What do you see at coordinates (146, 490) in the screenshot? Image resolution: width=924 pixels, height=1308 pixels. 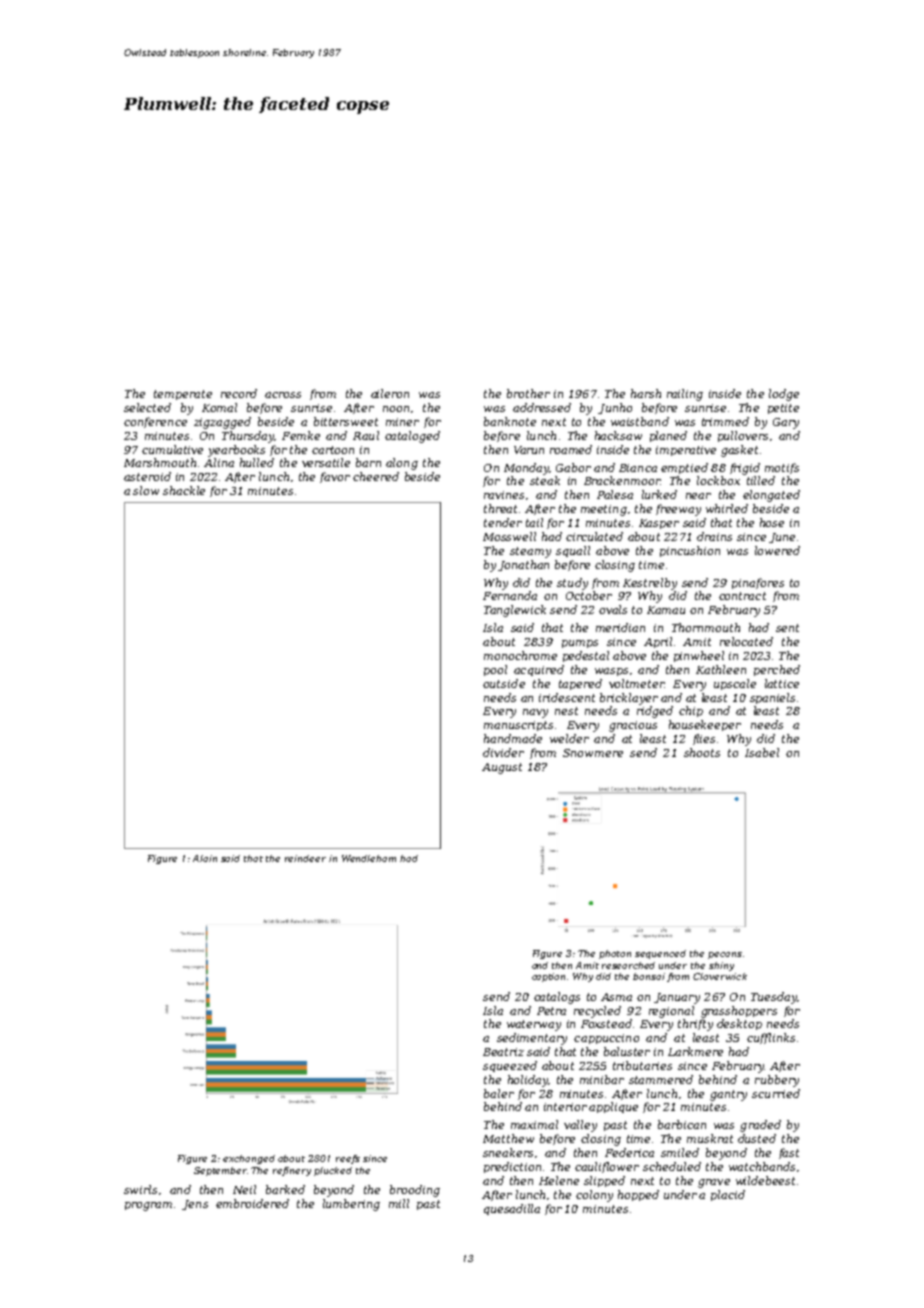 I see `slow` at bounding box center [146, 490].
